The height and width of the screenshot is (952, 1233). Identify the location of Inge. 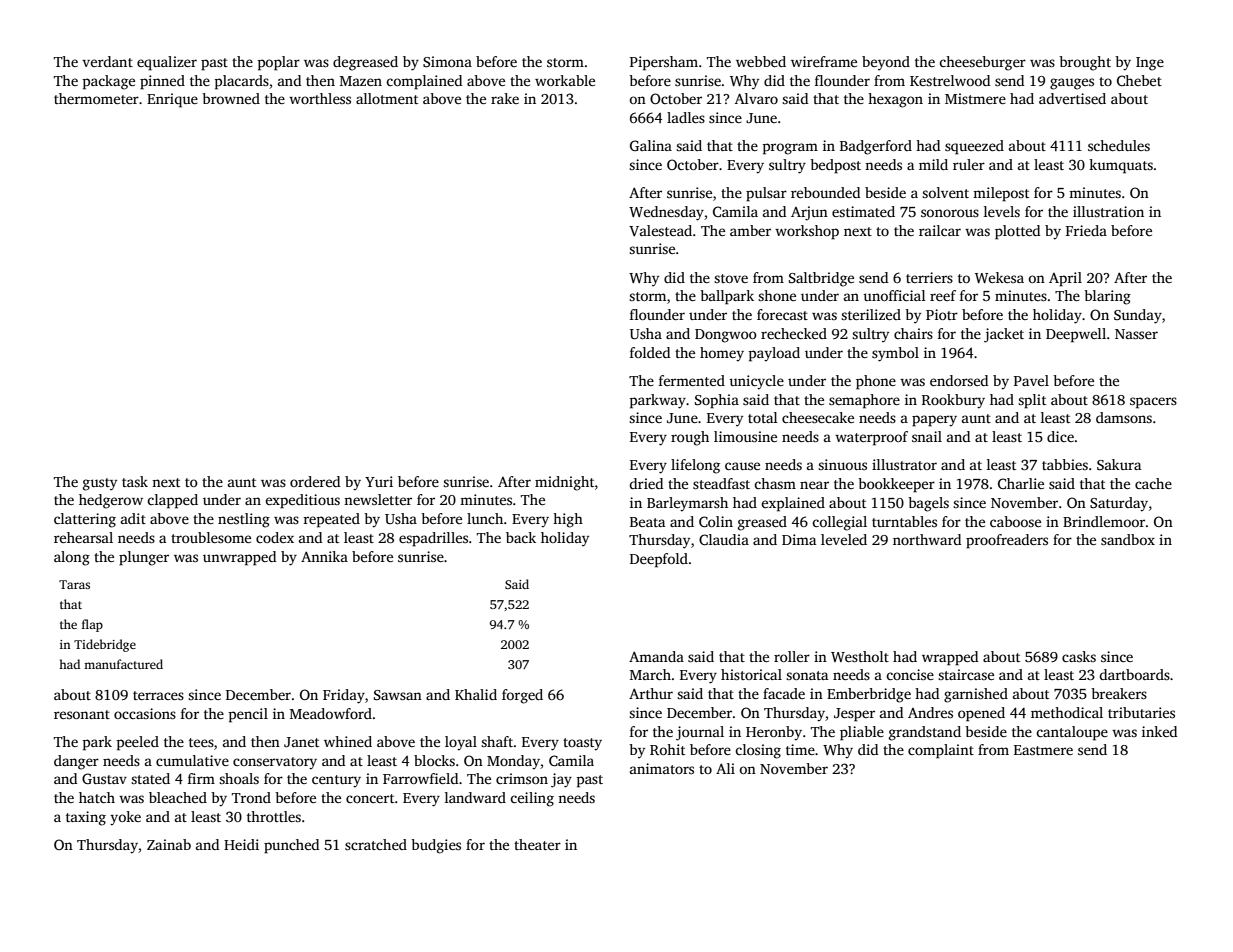
(1150, 64).
